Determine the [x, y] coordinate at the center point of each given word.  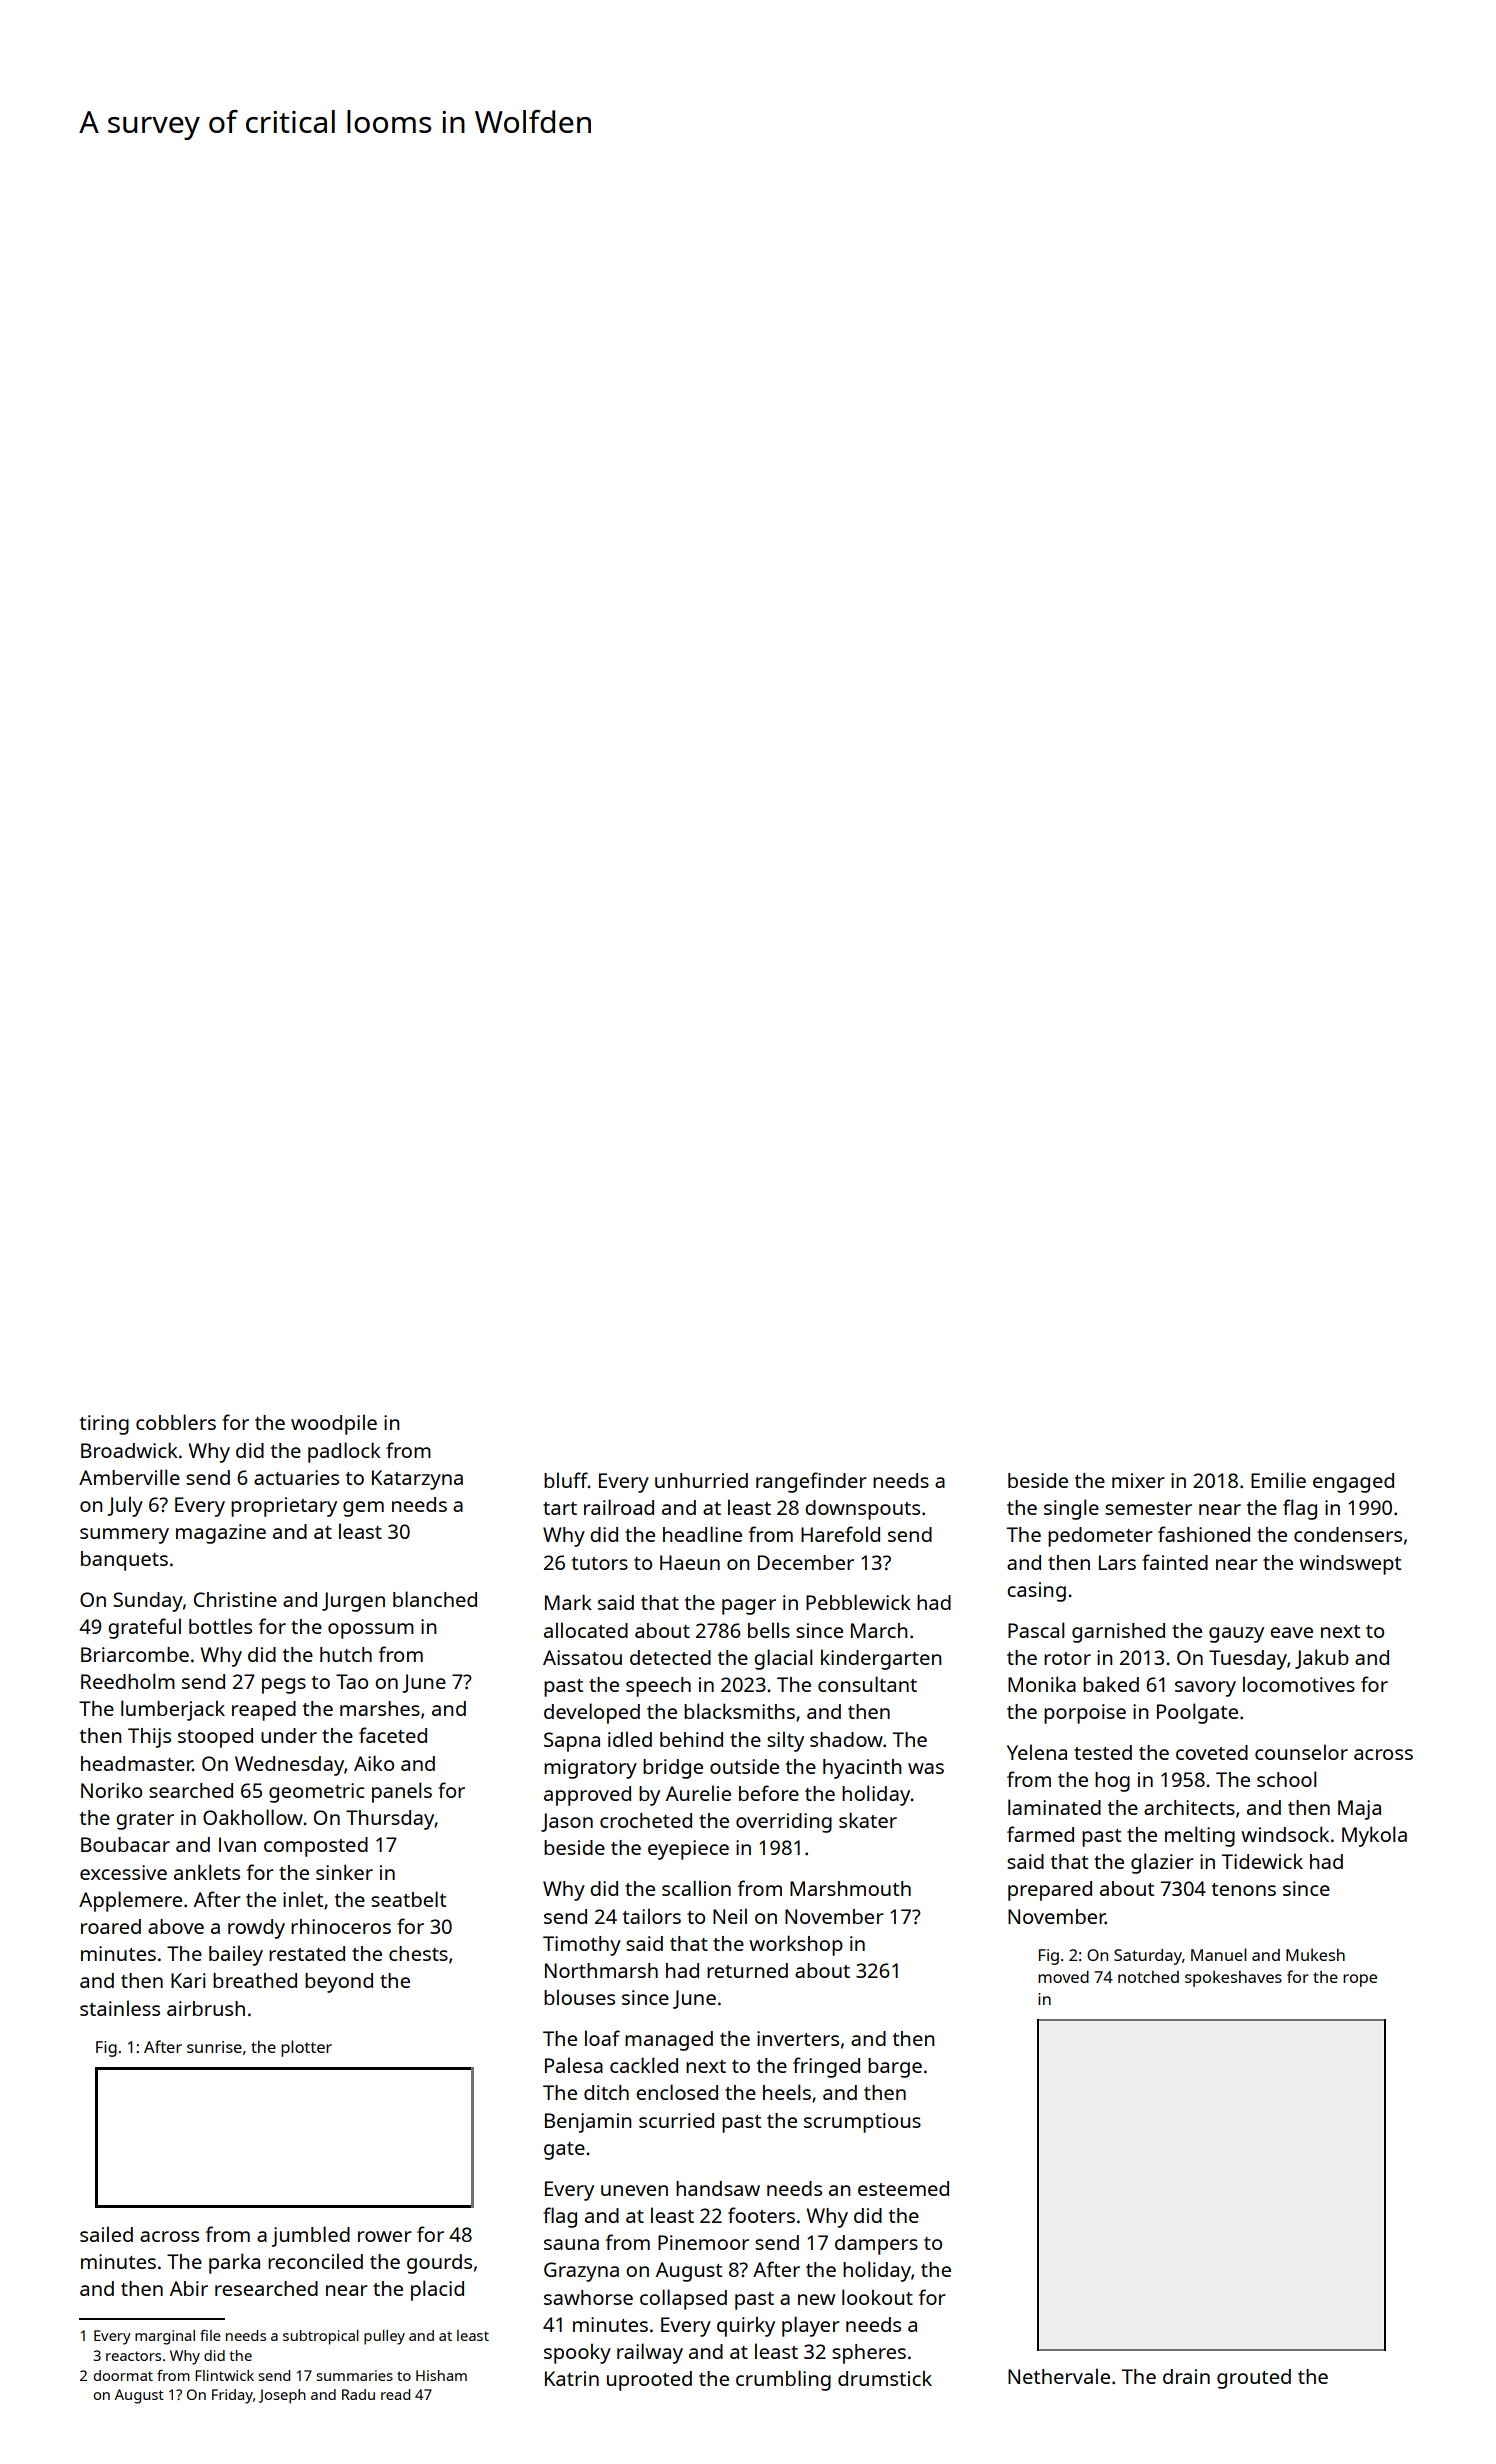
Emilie [1278, 1480]
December [806, 1562]
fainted [1175, 1562]
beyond [339, 1983]
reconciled [315, 2261]
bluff [566, 1480]
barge [895, 2068]
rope [1360, 1980]
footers [761, 2215]
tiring [104, 1425]
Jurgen [353, 1602]
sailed [106, 2234]
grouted [1254, 2379]
